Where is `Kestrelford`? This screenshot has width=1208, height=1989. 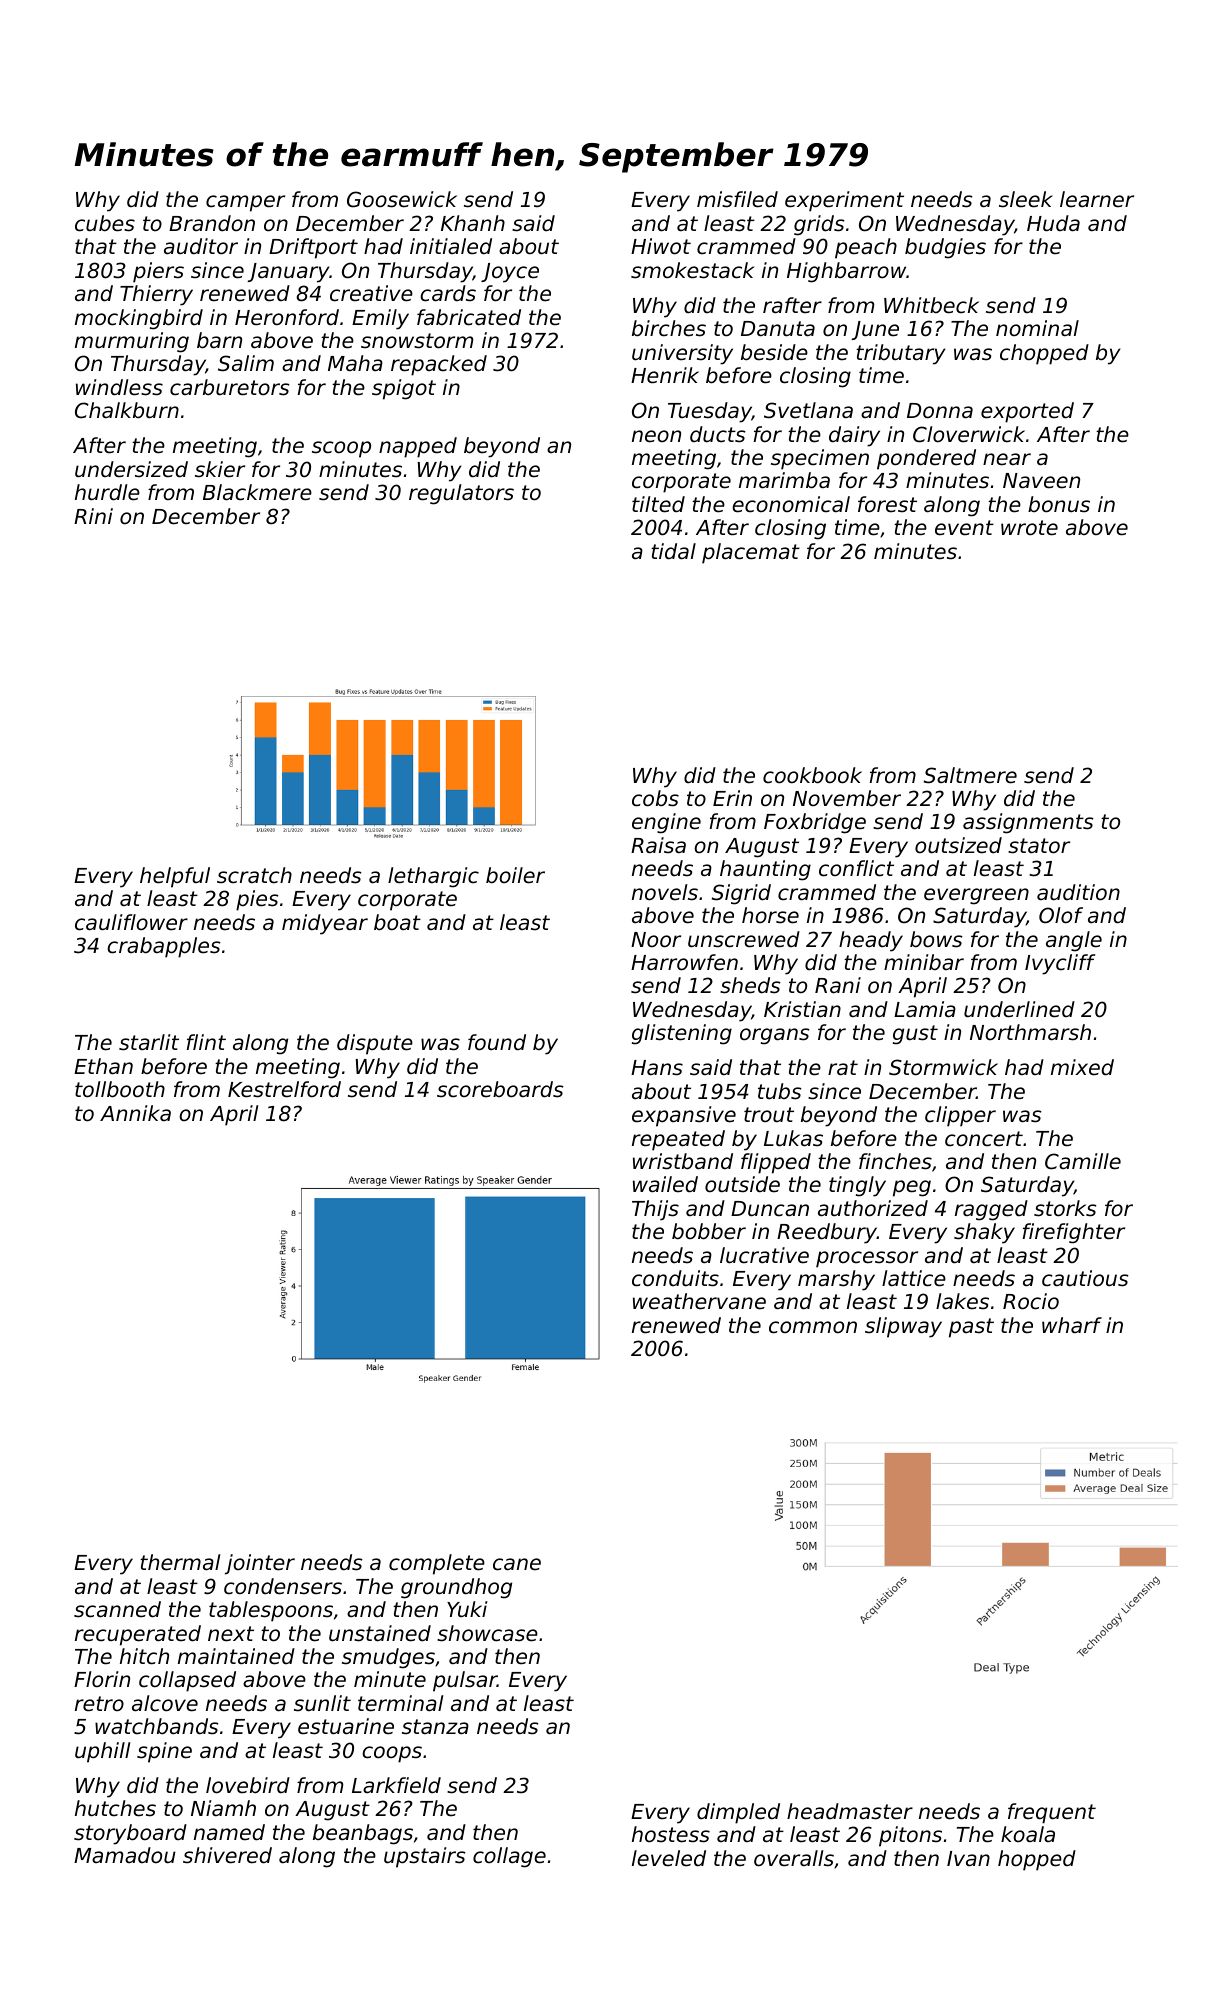 Kestrelford is located at coordinates (284, 1089).
